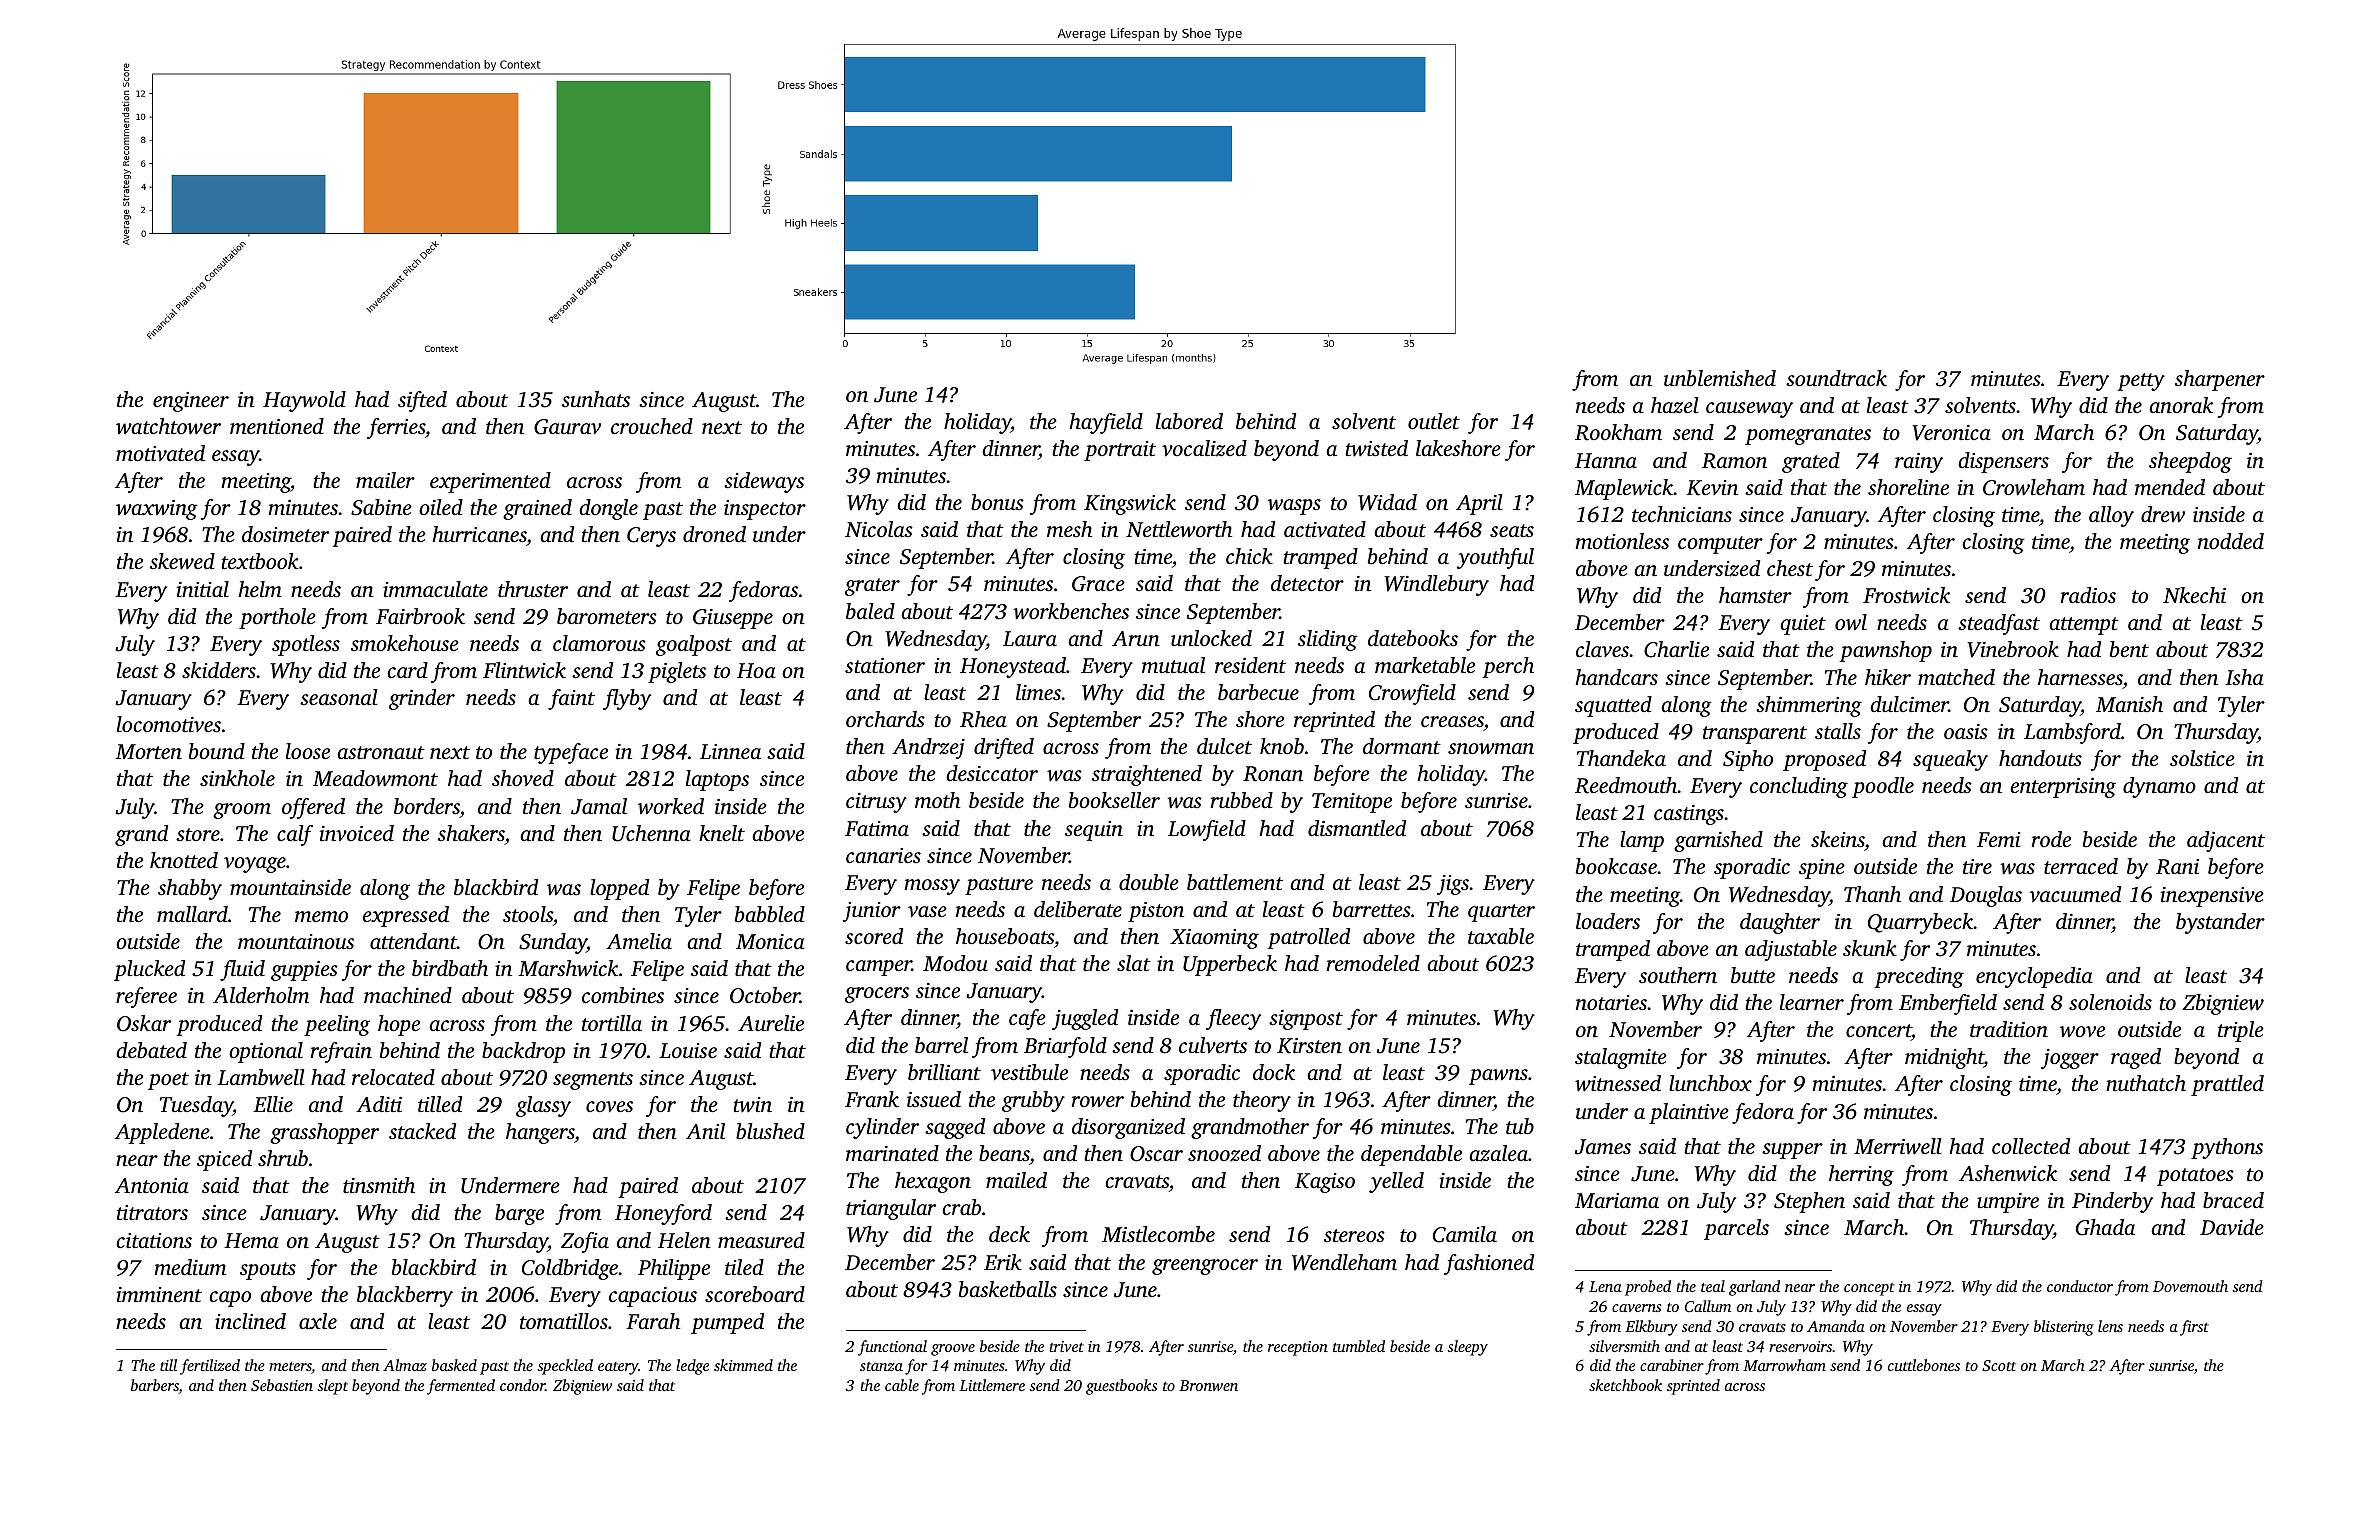 The width and height of the image is (2380, 1540). What do you see at coordinates (152, 1185) in the image?
I see `Antonia` at bounding box center [152, 1185].
